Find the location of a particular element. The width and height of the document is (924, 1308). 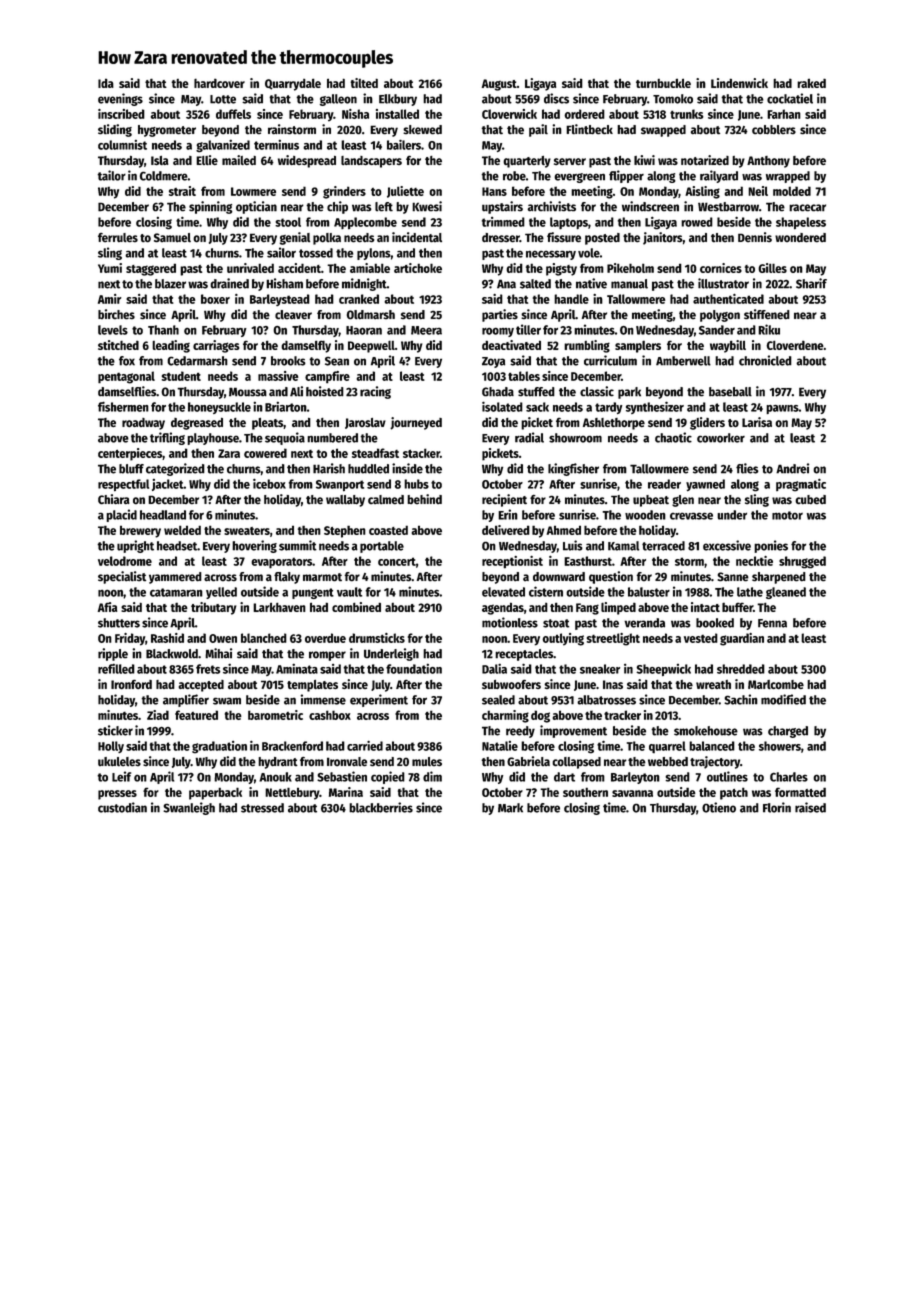

stiffened is located at coordinates (767, 314).
